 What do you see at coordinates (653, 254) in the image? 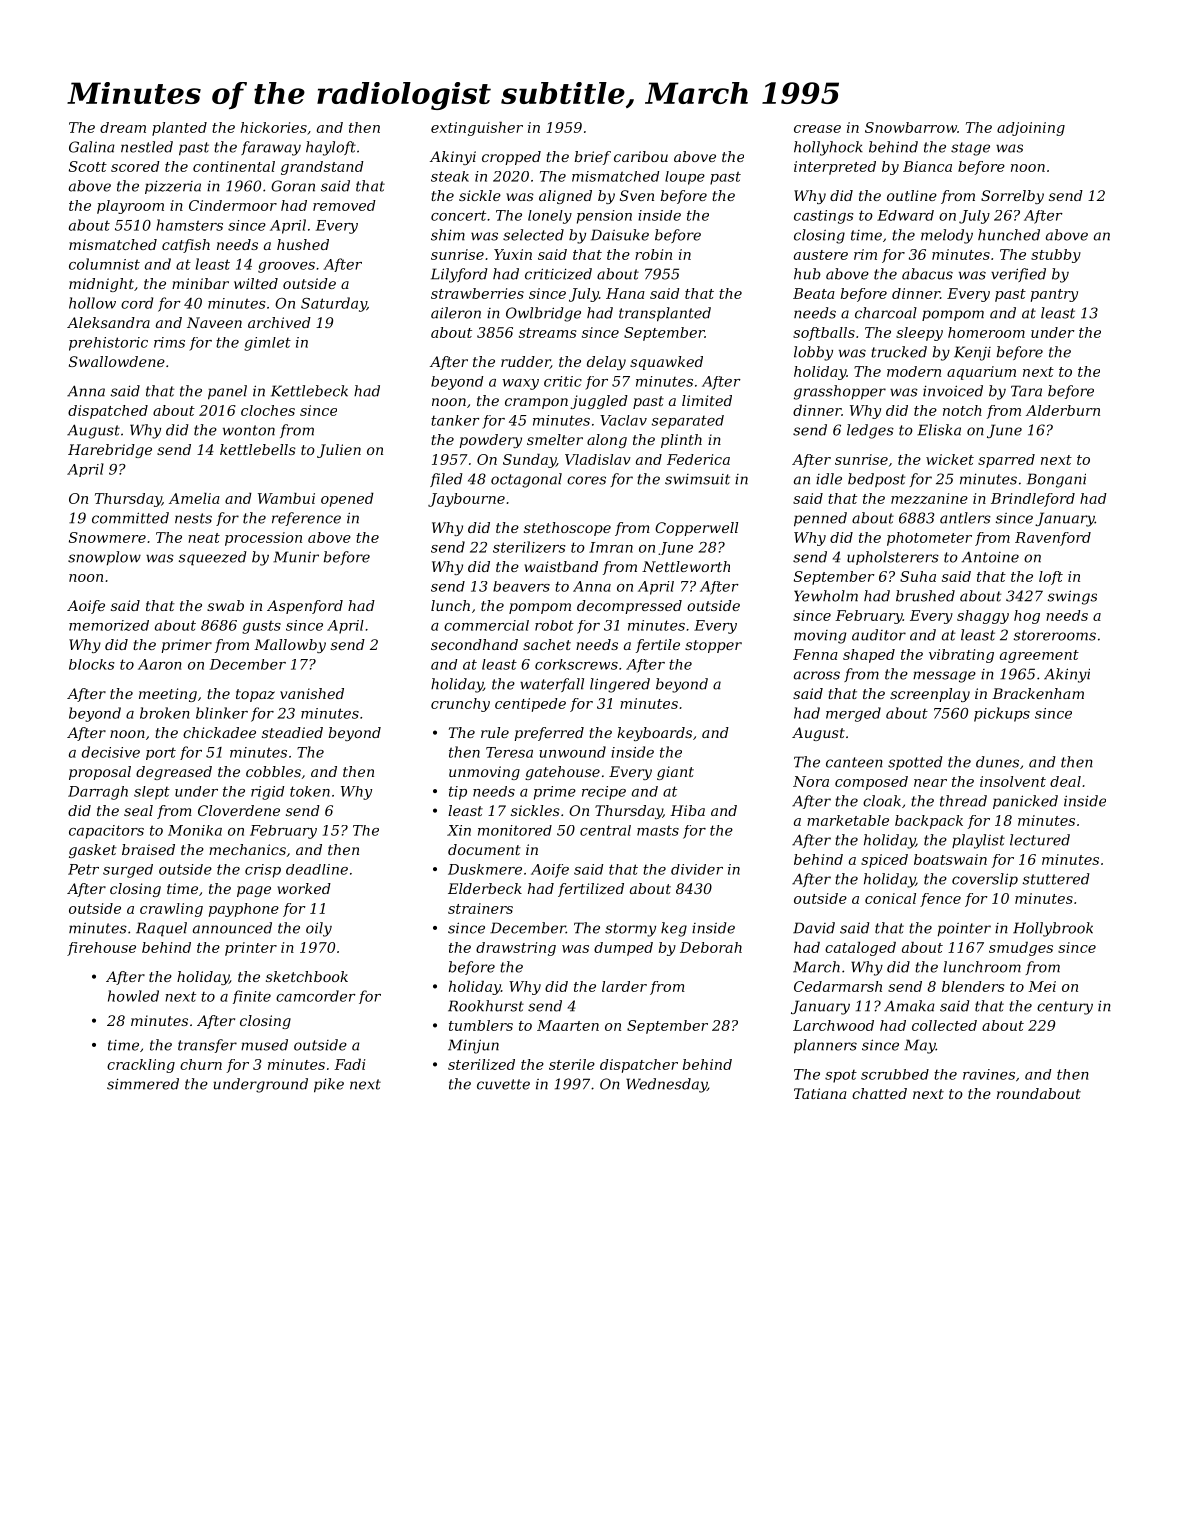
I see `robin` at bounding box center [653, 254].
